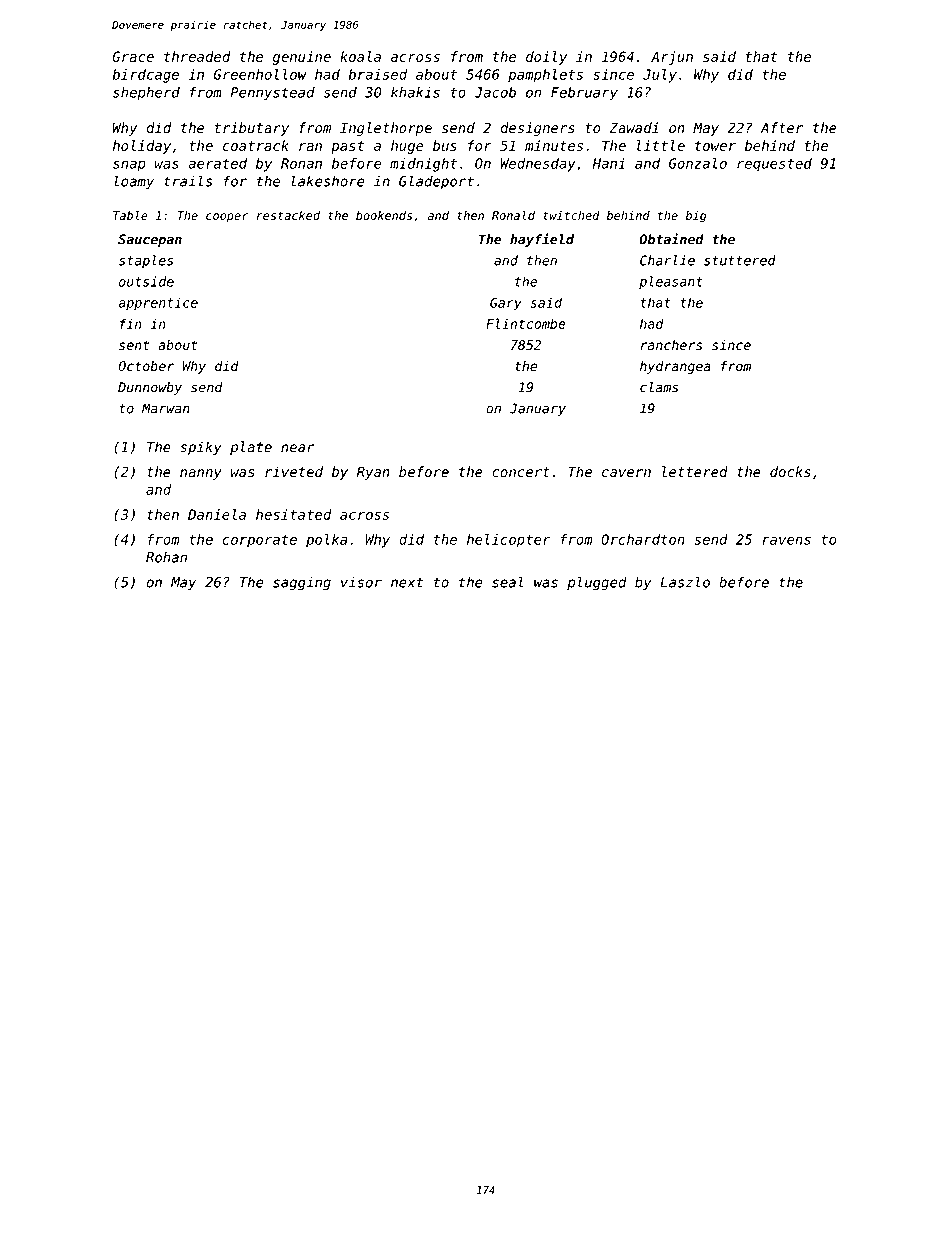 The image size is (952, 1233). I want to click on Rohan, so click(166, 557).
